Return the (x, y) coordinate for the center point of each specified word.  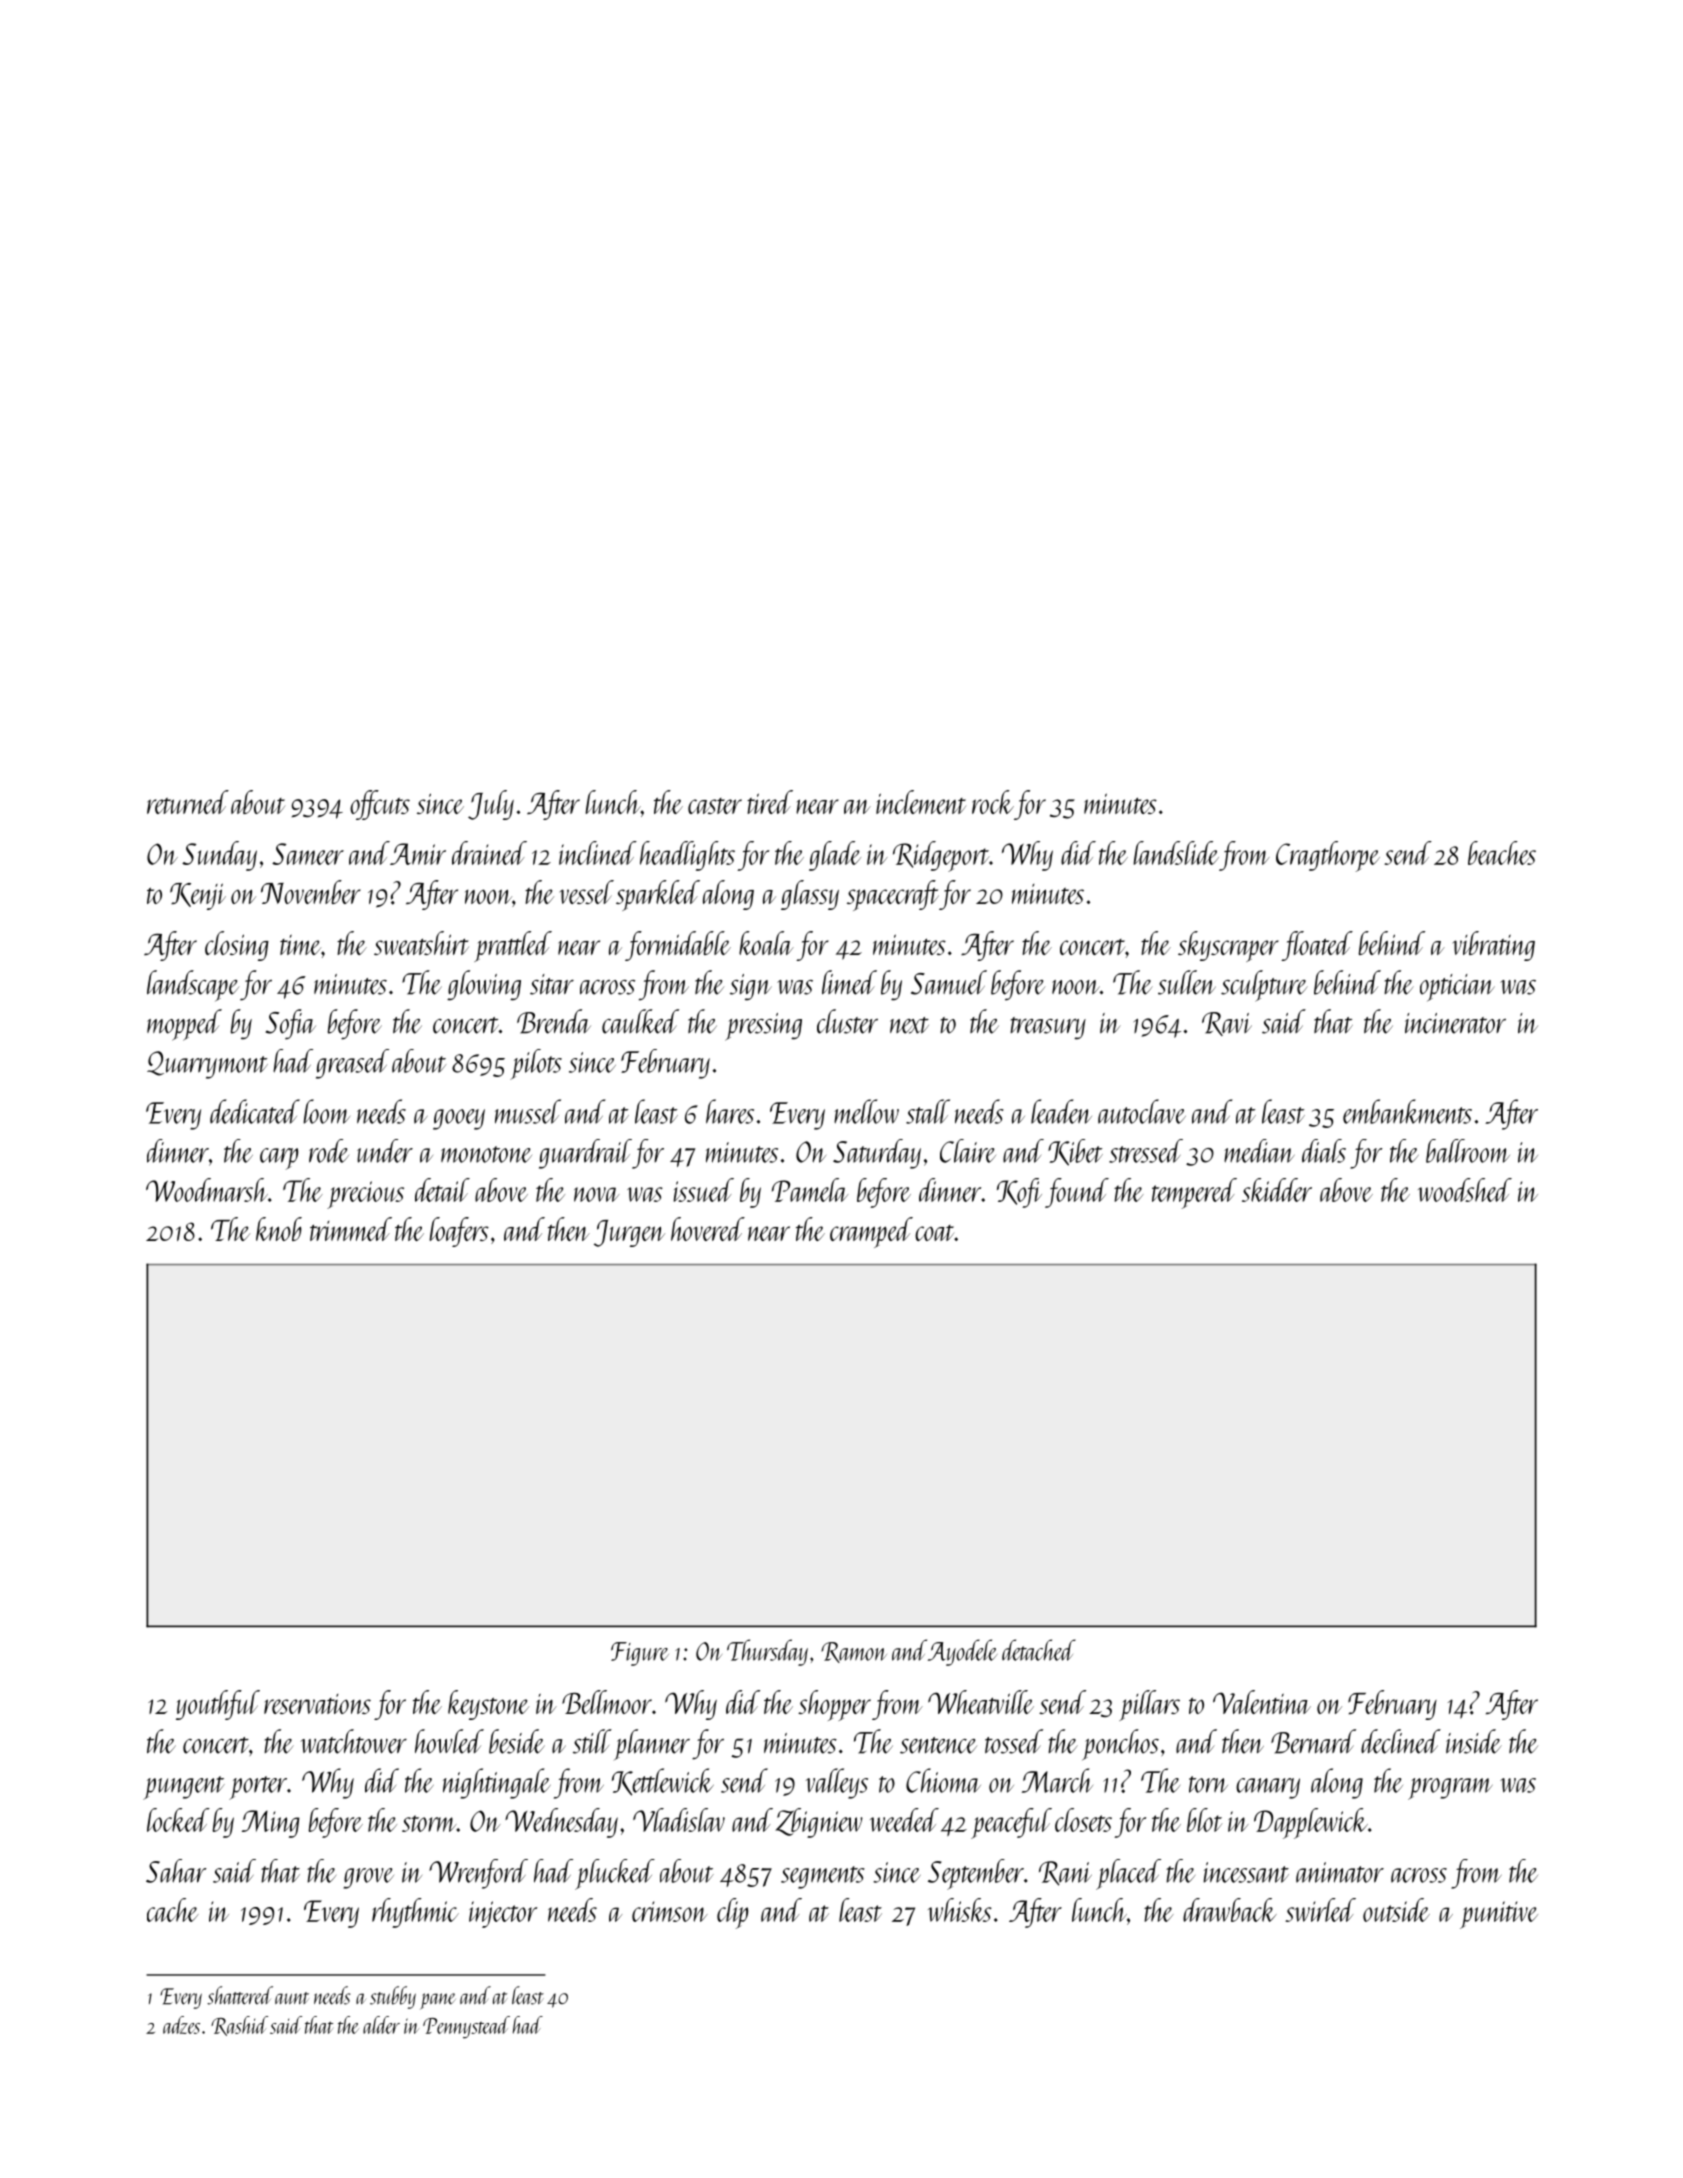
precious (365, 1195)
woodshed (1465, 1190)
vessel (587, 892)
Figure (640, 1654)
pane (438, 2001)
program (1450, 1789)
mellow (866, 1111)
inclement (921, 802)
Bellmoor (607, 1702)
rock (993, 802)
